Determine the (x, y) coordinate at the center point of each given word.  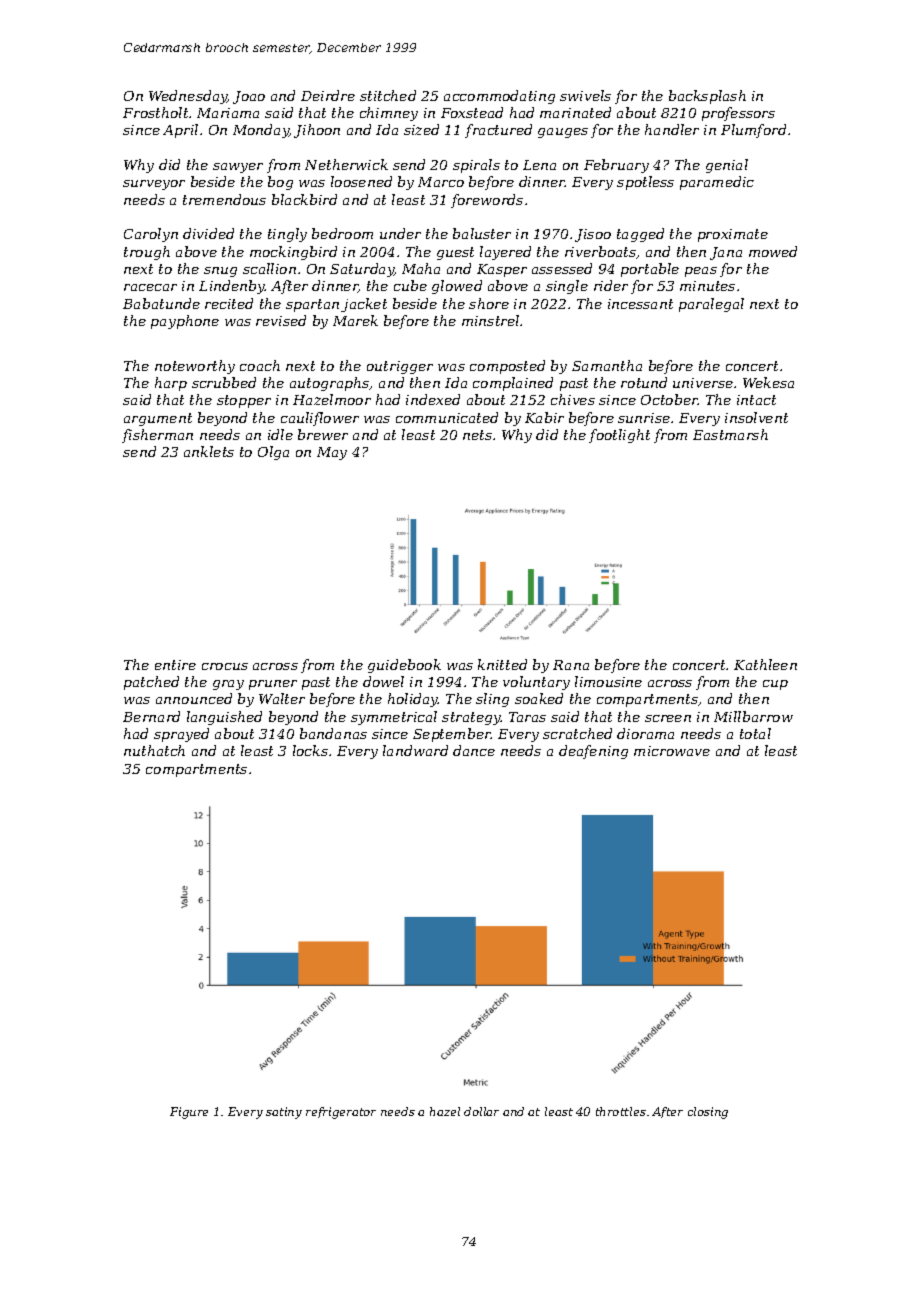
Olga (273, 453)
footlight (619, 436)
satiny (284, 1113)
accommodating (499, 97)
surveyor (154, 185)
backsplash (707, 97)
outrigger (400, 367)
